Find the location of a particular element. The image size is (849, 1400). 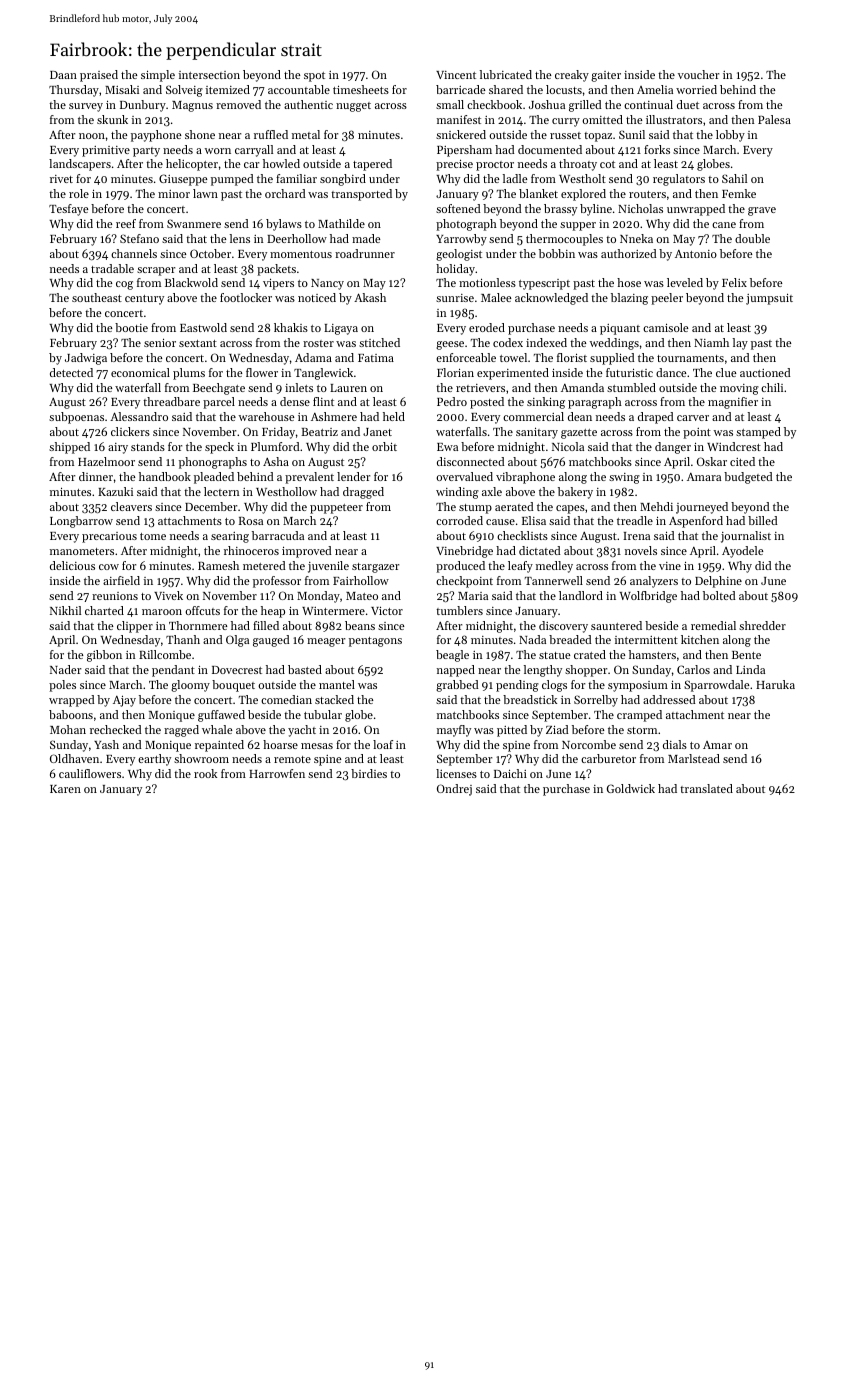

guffawed is located at coordinates (221, 716).
